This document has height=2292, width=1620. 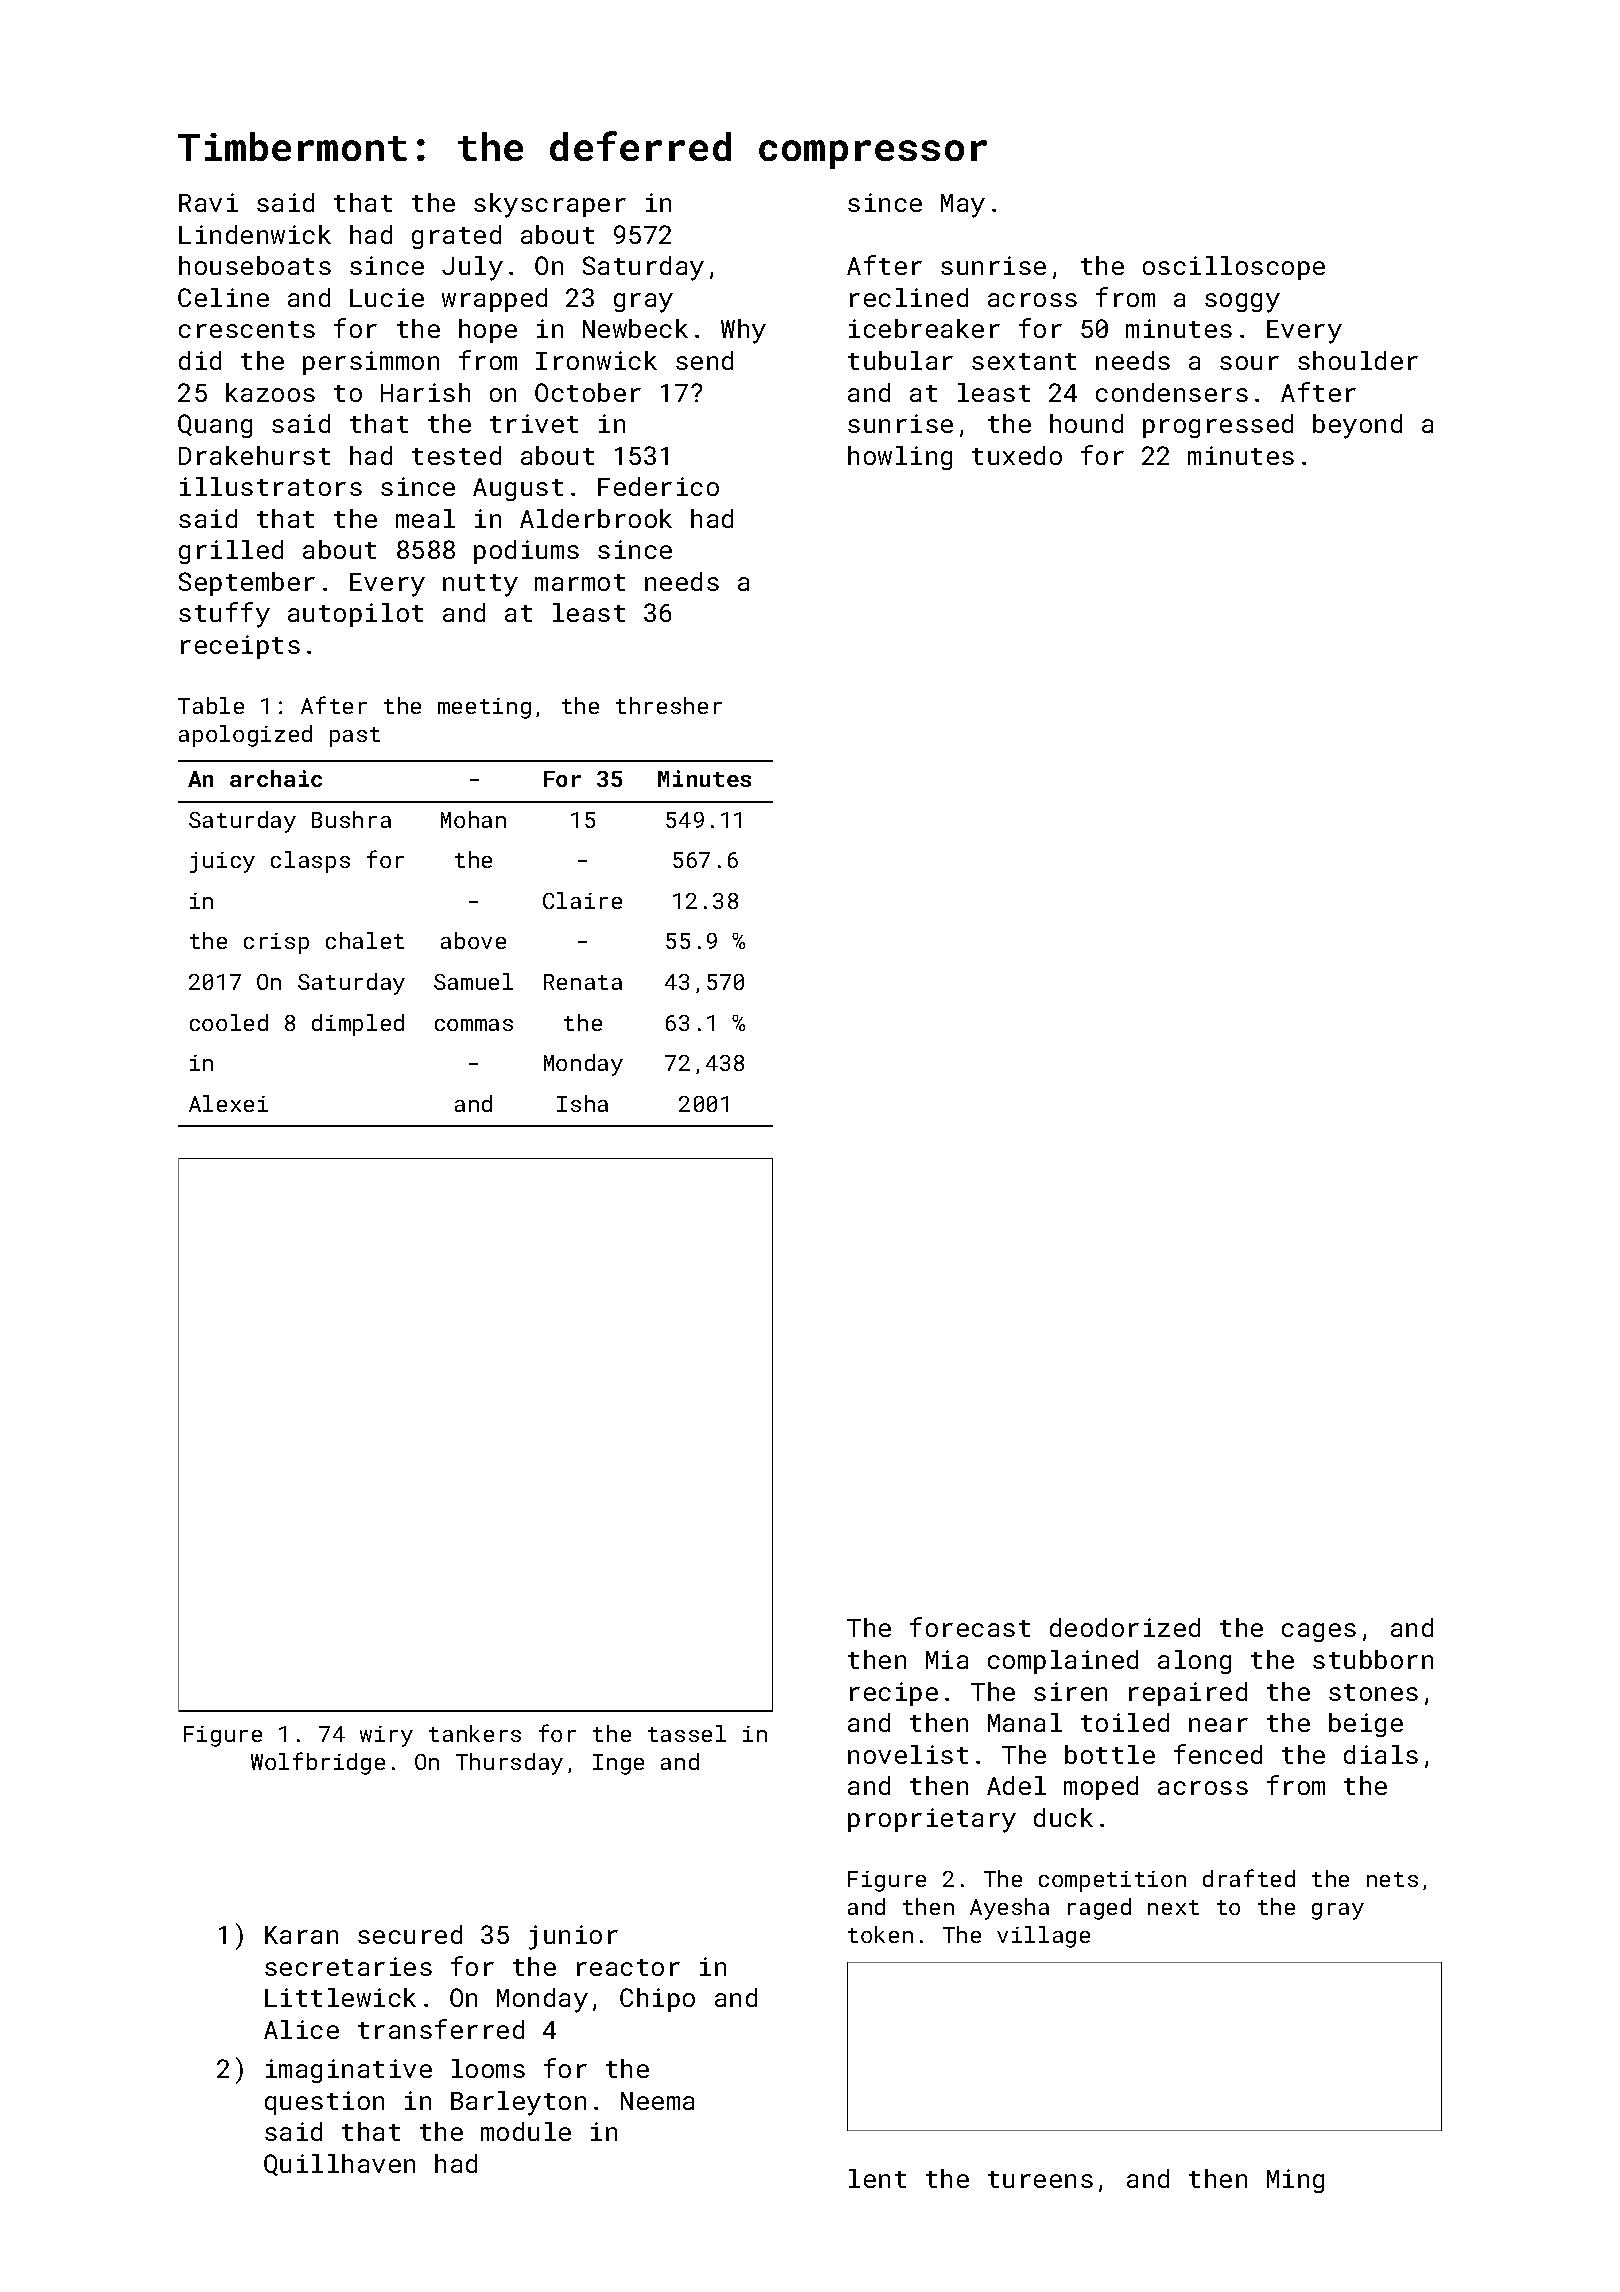 I want to click on chalet, so click(x=365, y=940).
